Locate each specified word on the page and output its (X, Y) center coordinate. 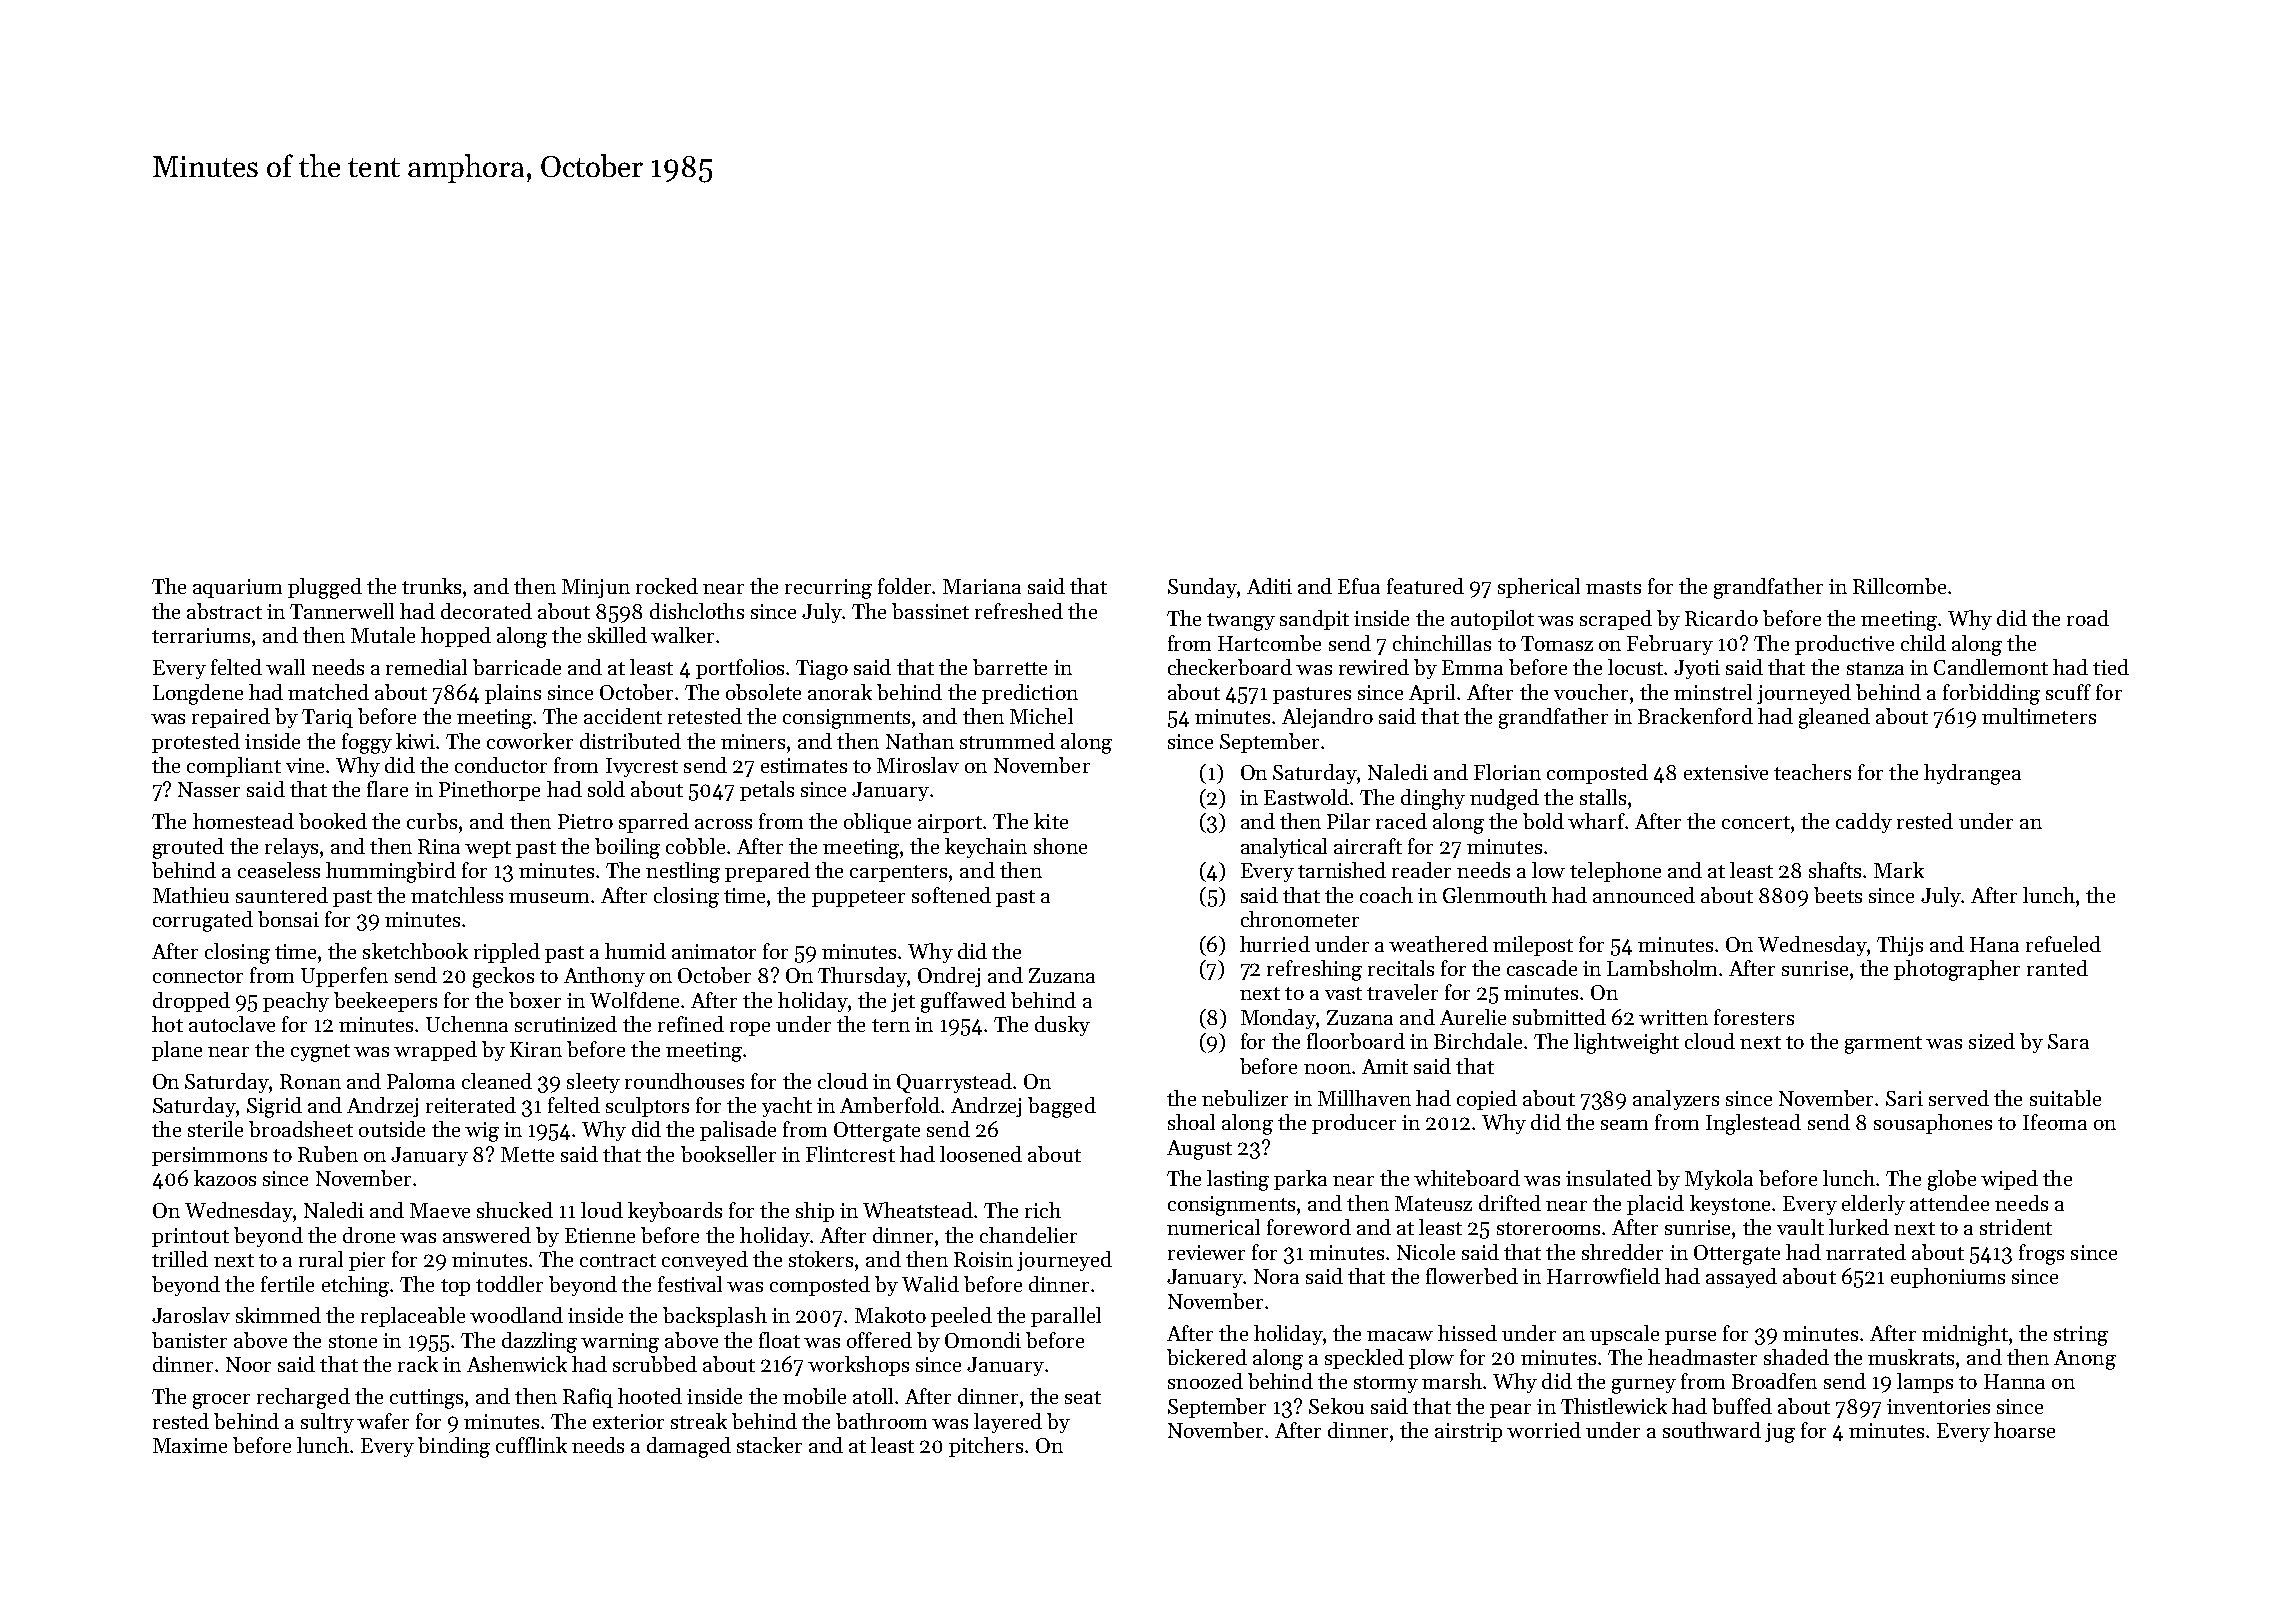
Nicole (1426, 1252)
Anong (2085, 1360)
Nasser (209, 789)
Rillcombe (1899, 586)
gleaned (1834, 718)
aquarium (237, 588)
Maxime (190, 1445)
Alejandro (1327, 718)
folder (905, 586)
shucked (515, 1210)
